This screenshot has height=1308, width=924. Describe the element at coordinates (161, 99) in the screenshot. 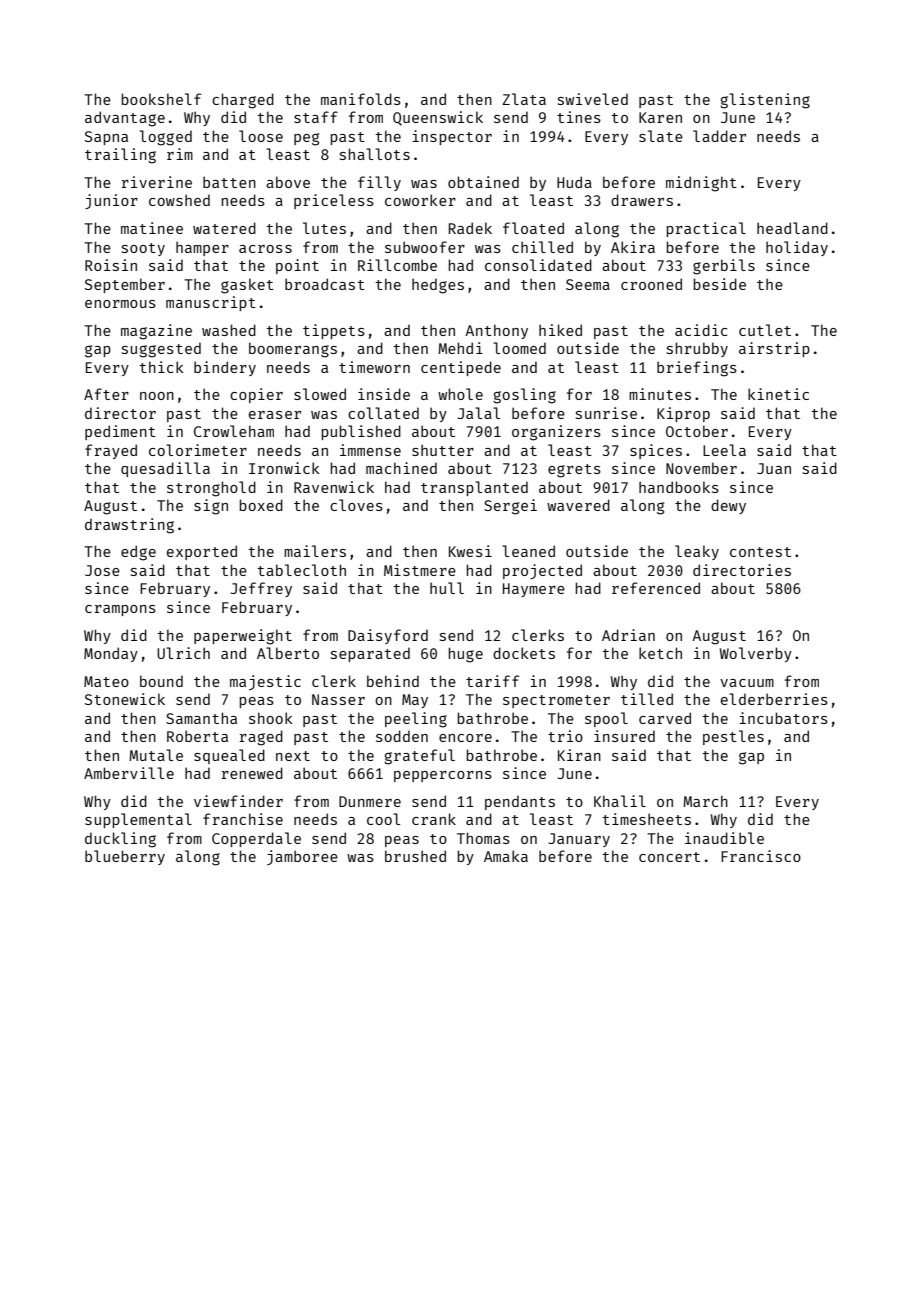

I see `bookshelf` at that location.
